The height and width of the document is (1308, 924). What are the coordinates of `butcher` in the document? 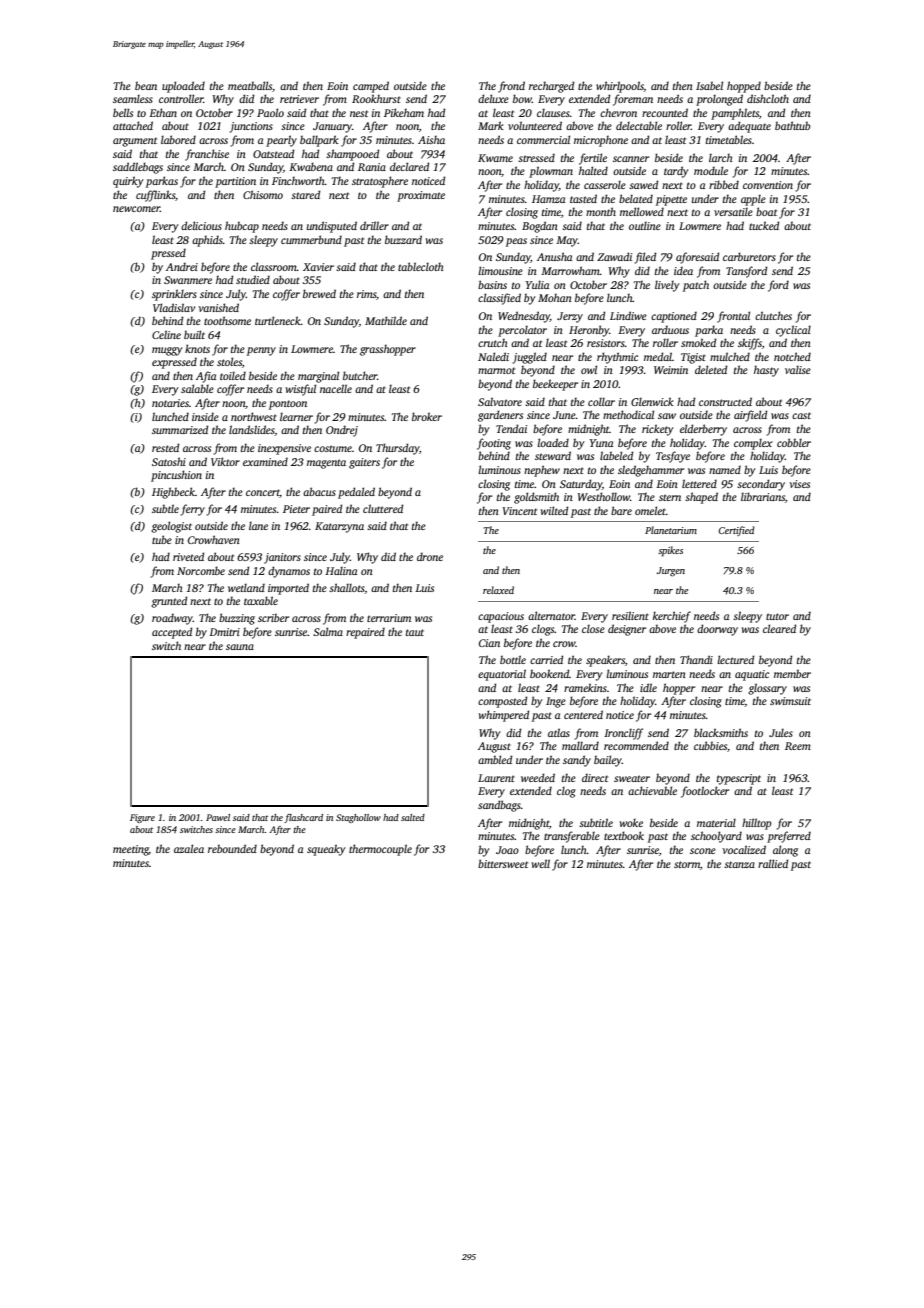 It's located at (360, 375).
